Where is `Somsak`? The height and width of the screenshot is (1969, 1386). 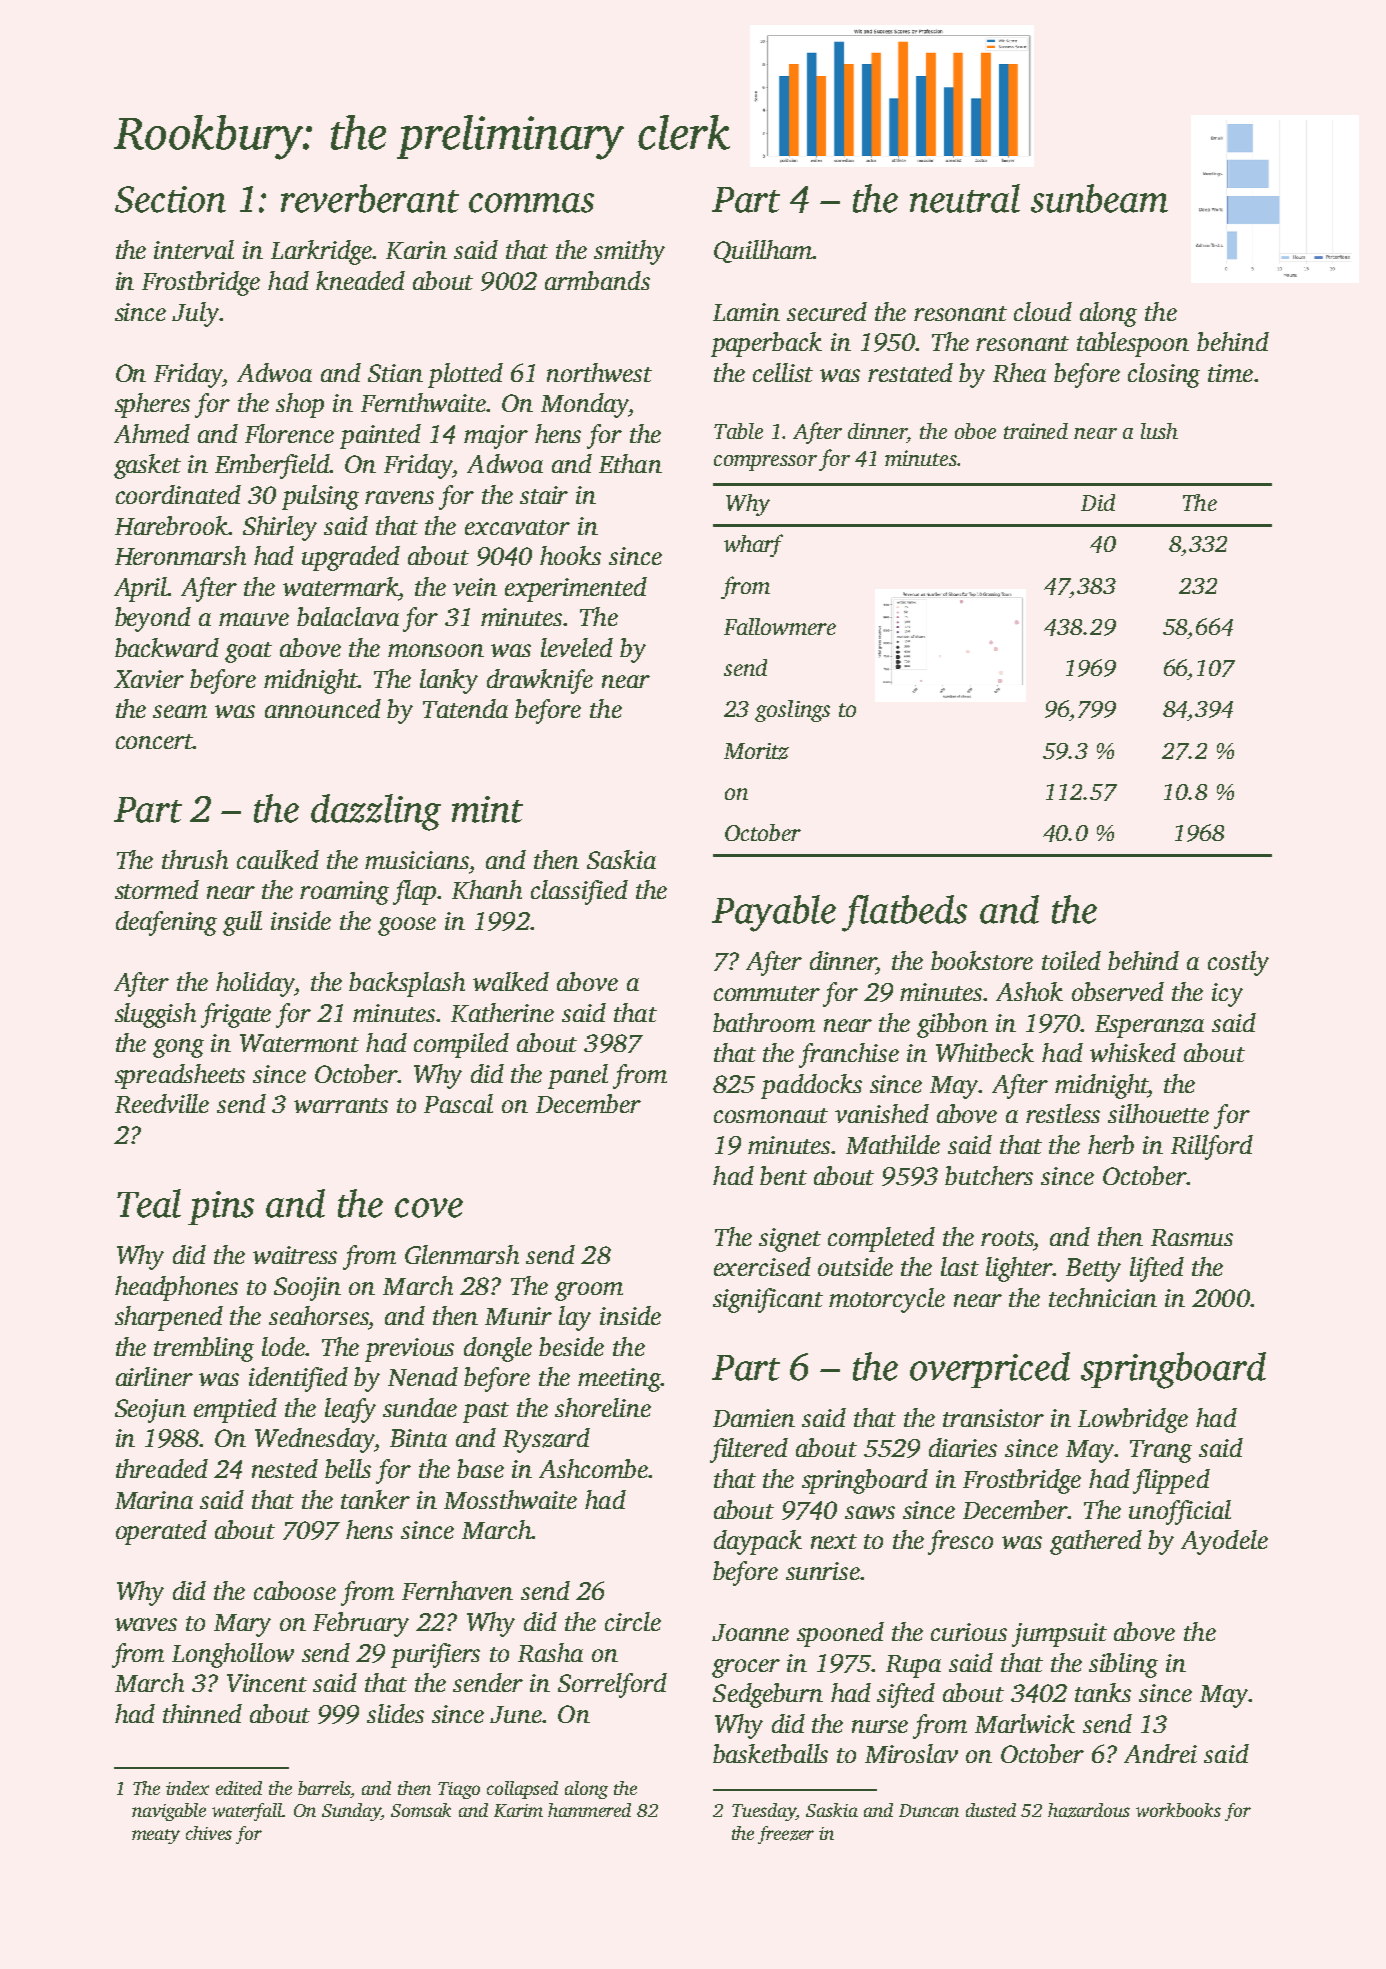
Somsak is located at coordinates (421, 1810).
